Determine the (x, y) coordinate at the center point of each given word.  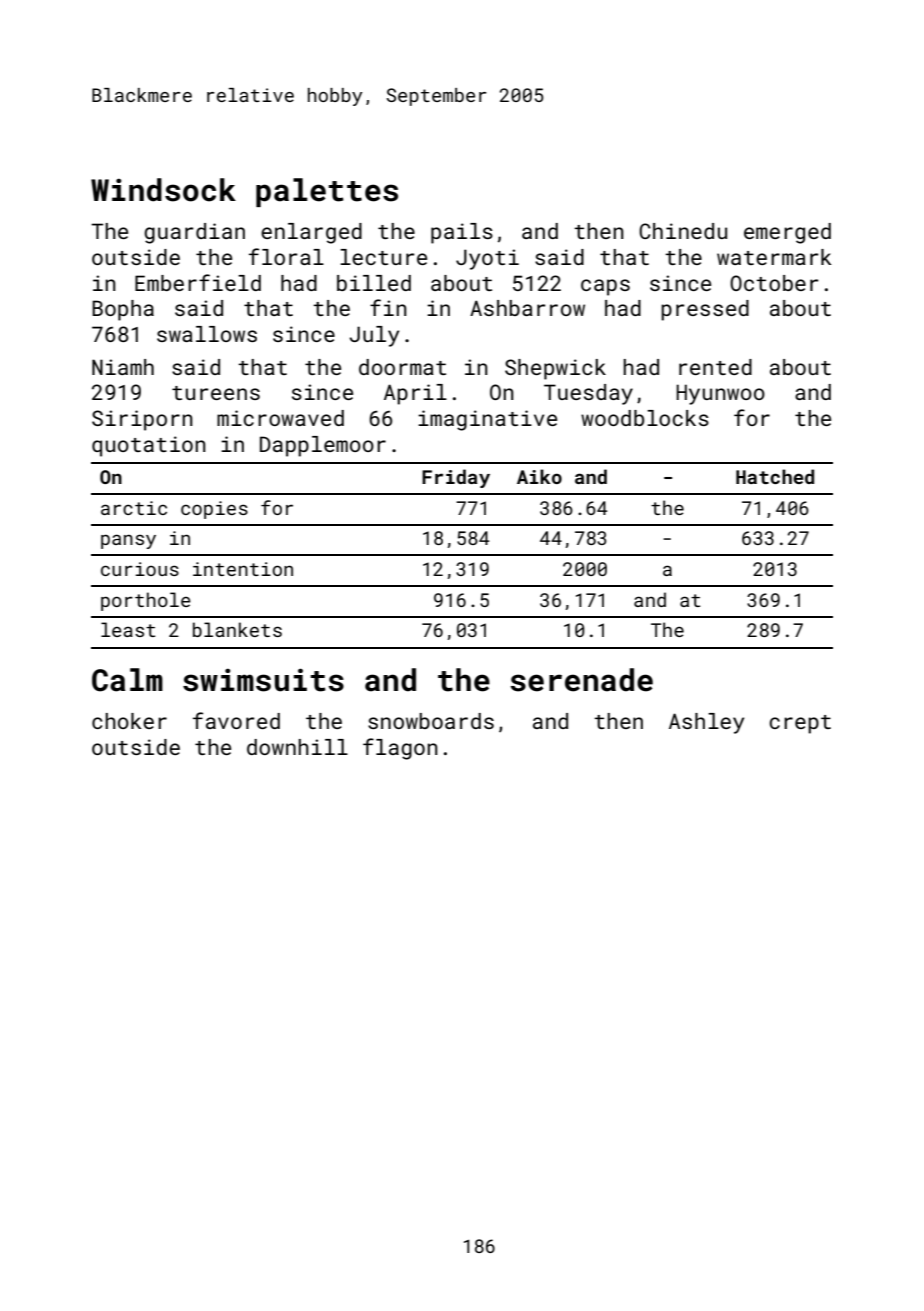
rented (715, 367)
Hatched (775, 476)
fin (388, 307)
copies (214, 510)
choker (129, 721)
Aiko (539, 476)
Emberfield (198, 282)
